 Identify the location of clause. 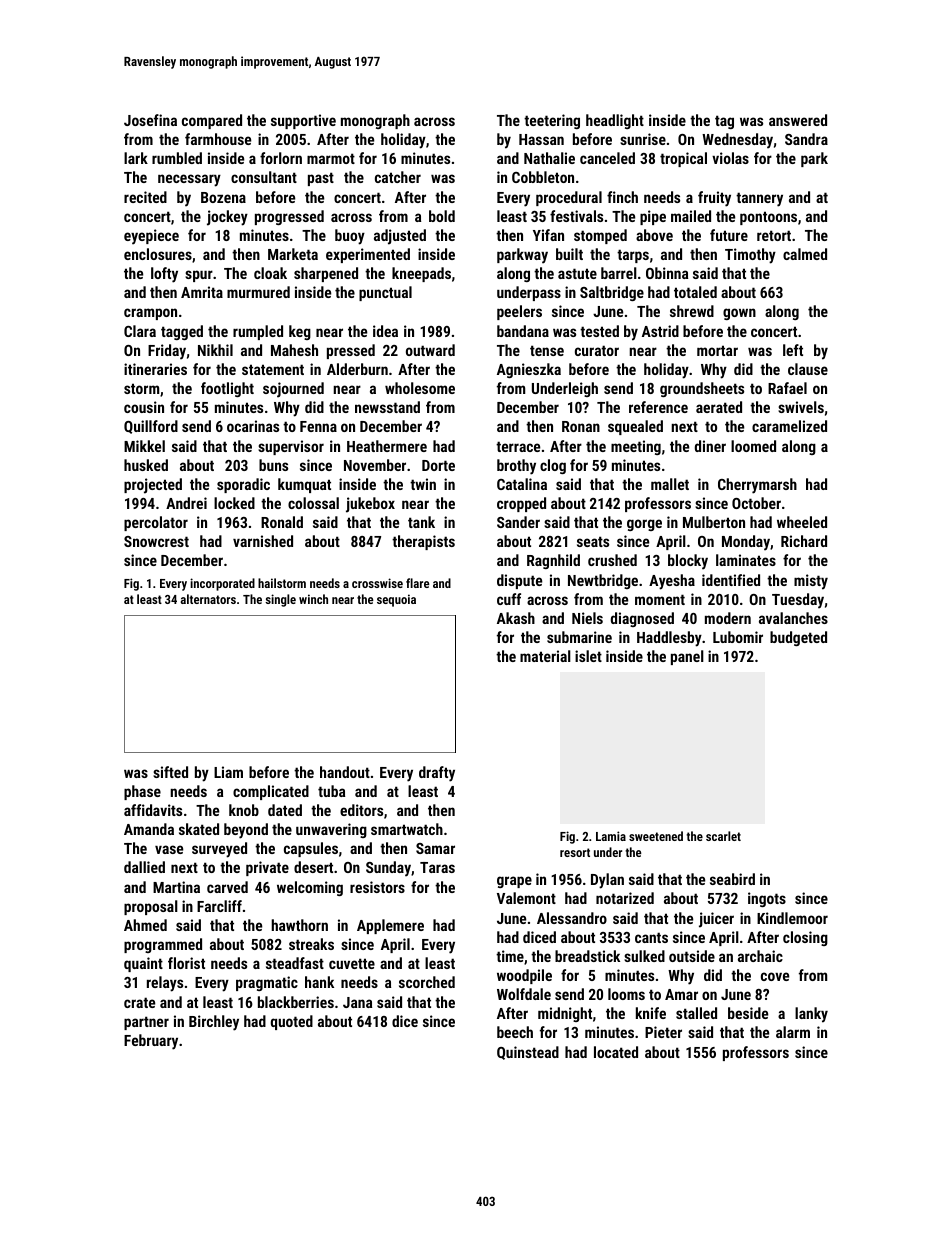
(808, 369).
